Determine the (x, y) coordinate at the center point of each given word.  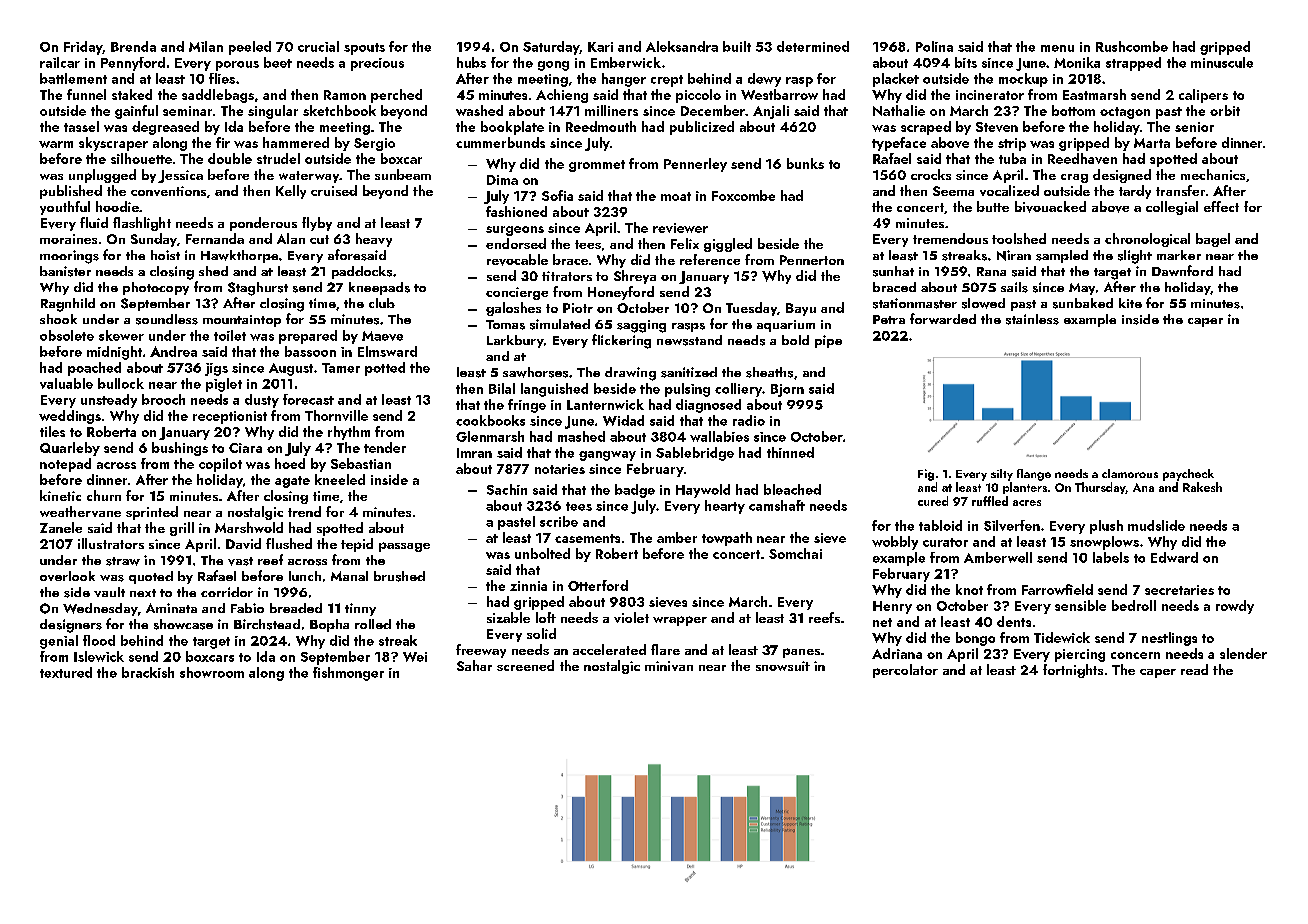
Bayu (801, 309)
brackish (148, 672)
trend (304, 511)
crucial (318, 46)
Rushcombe (1132, 46)
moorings (69, 257)
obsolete (67, 335)
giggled (728, 245)
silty (1002, 475)
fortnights (1073, 671)
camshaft (777, 505)
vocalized (1009, 190)
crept (667, 81)
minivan (669, 666)
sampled (1062, 256)
